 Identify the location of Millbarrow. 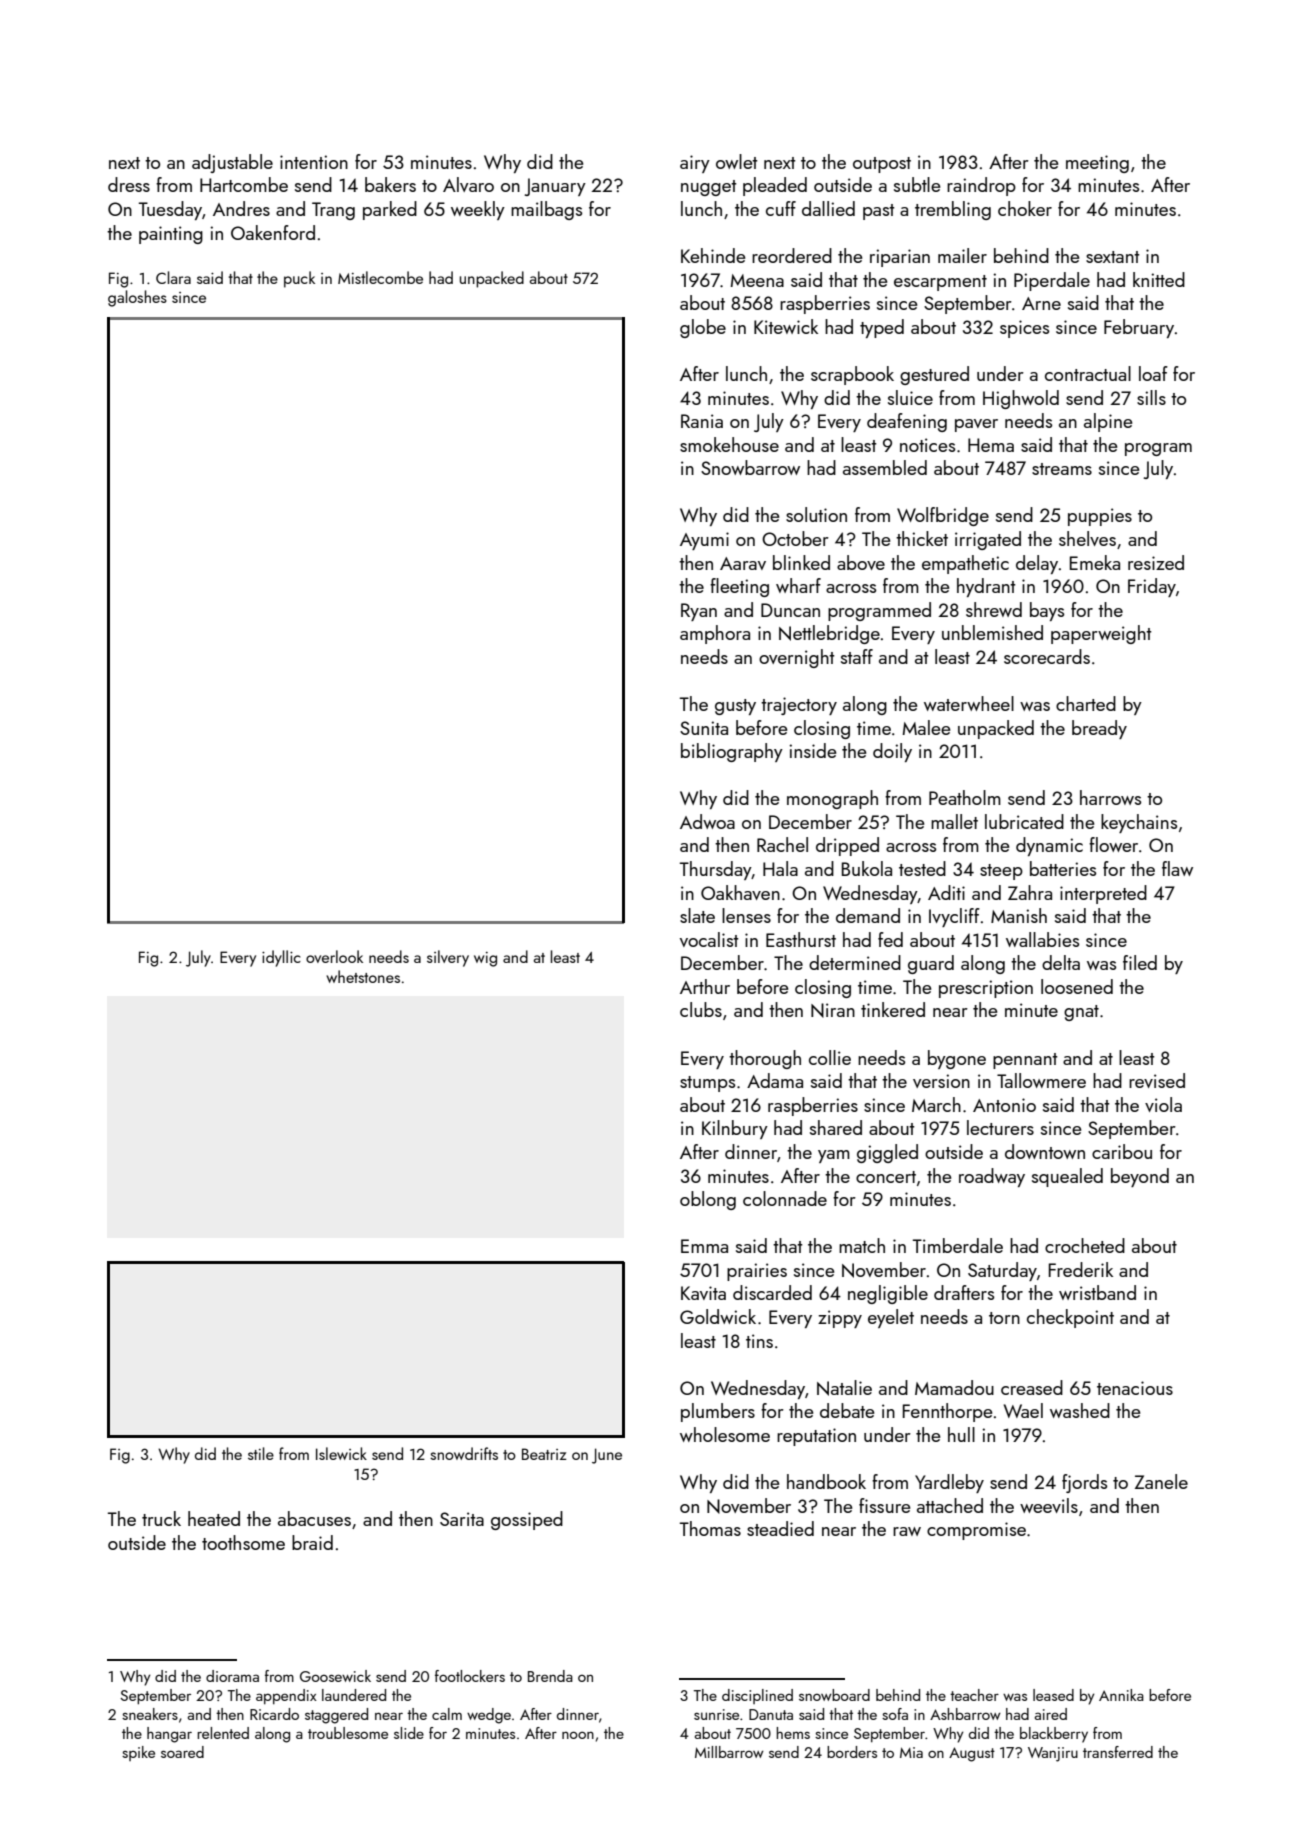
(729, 1752).
